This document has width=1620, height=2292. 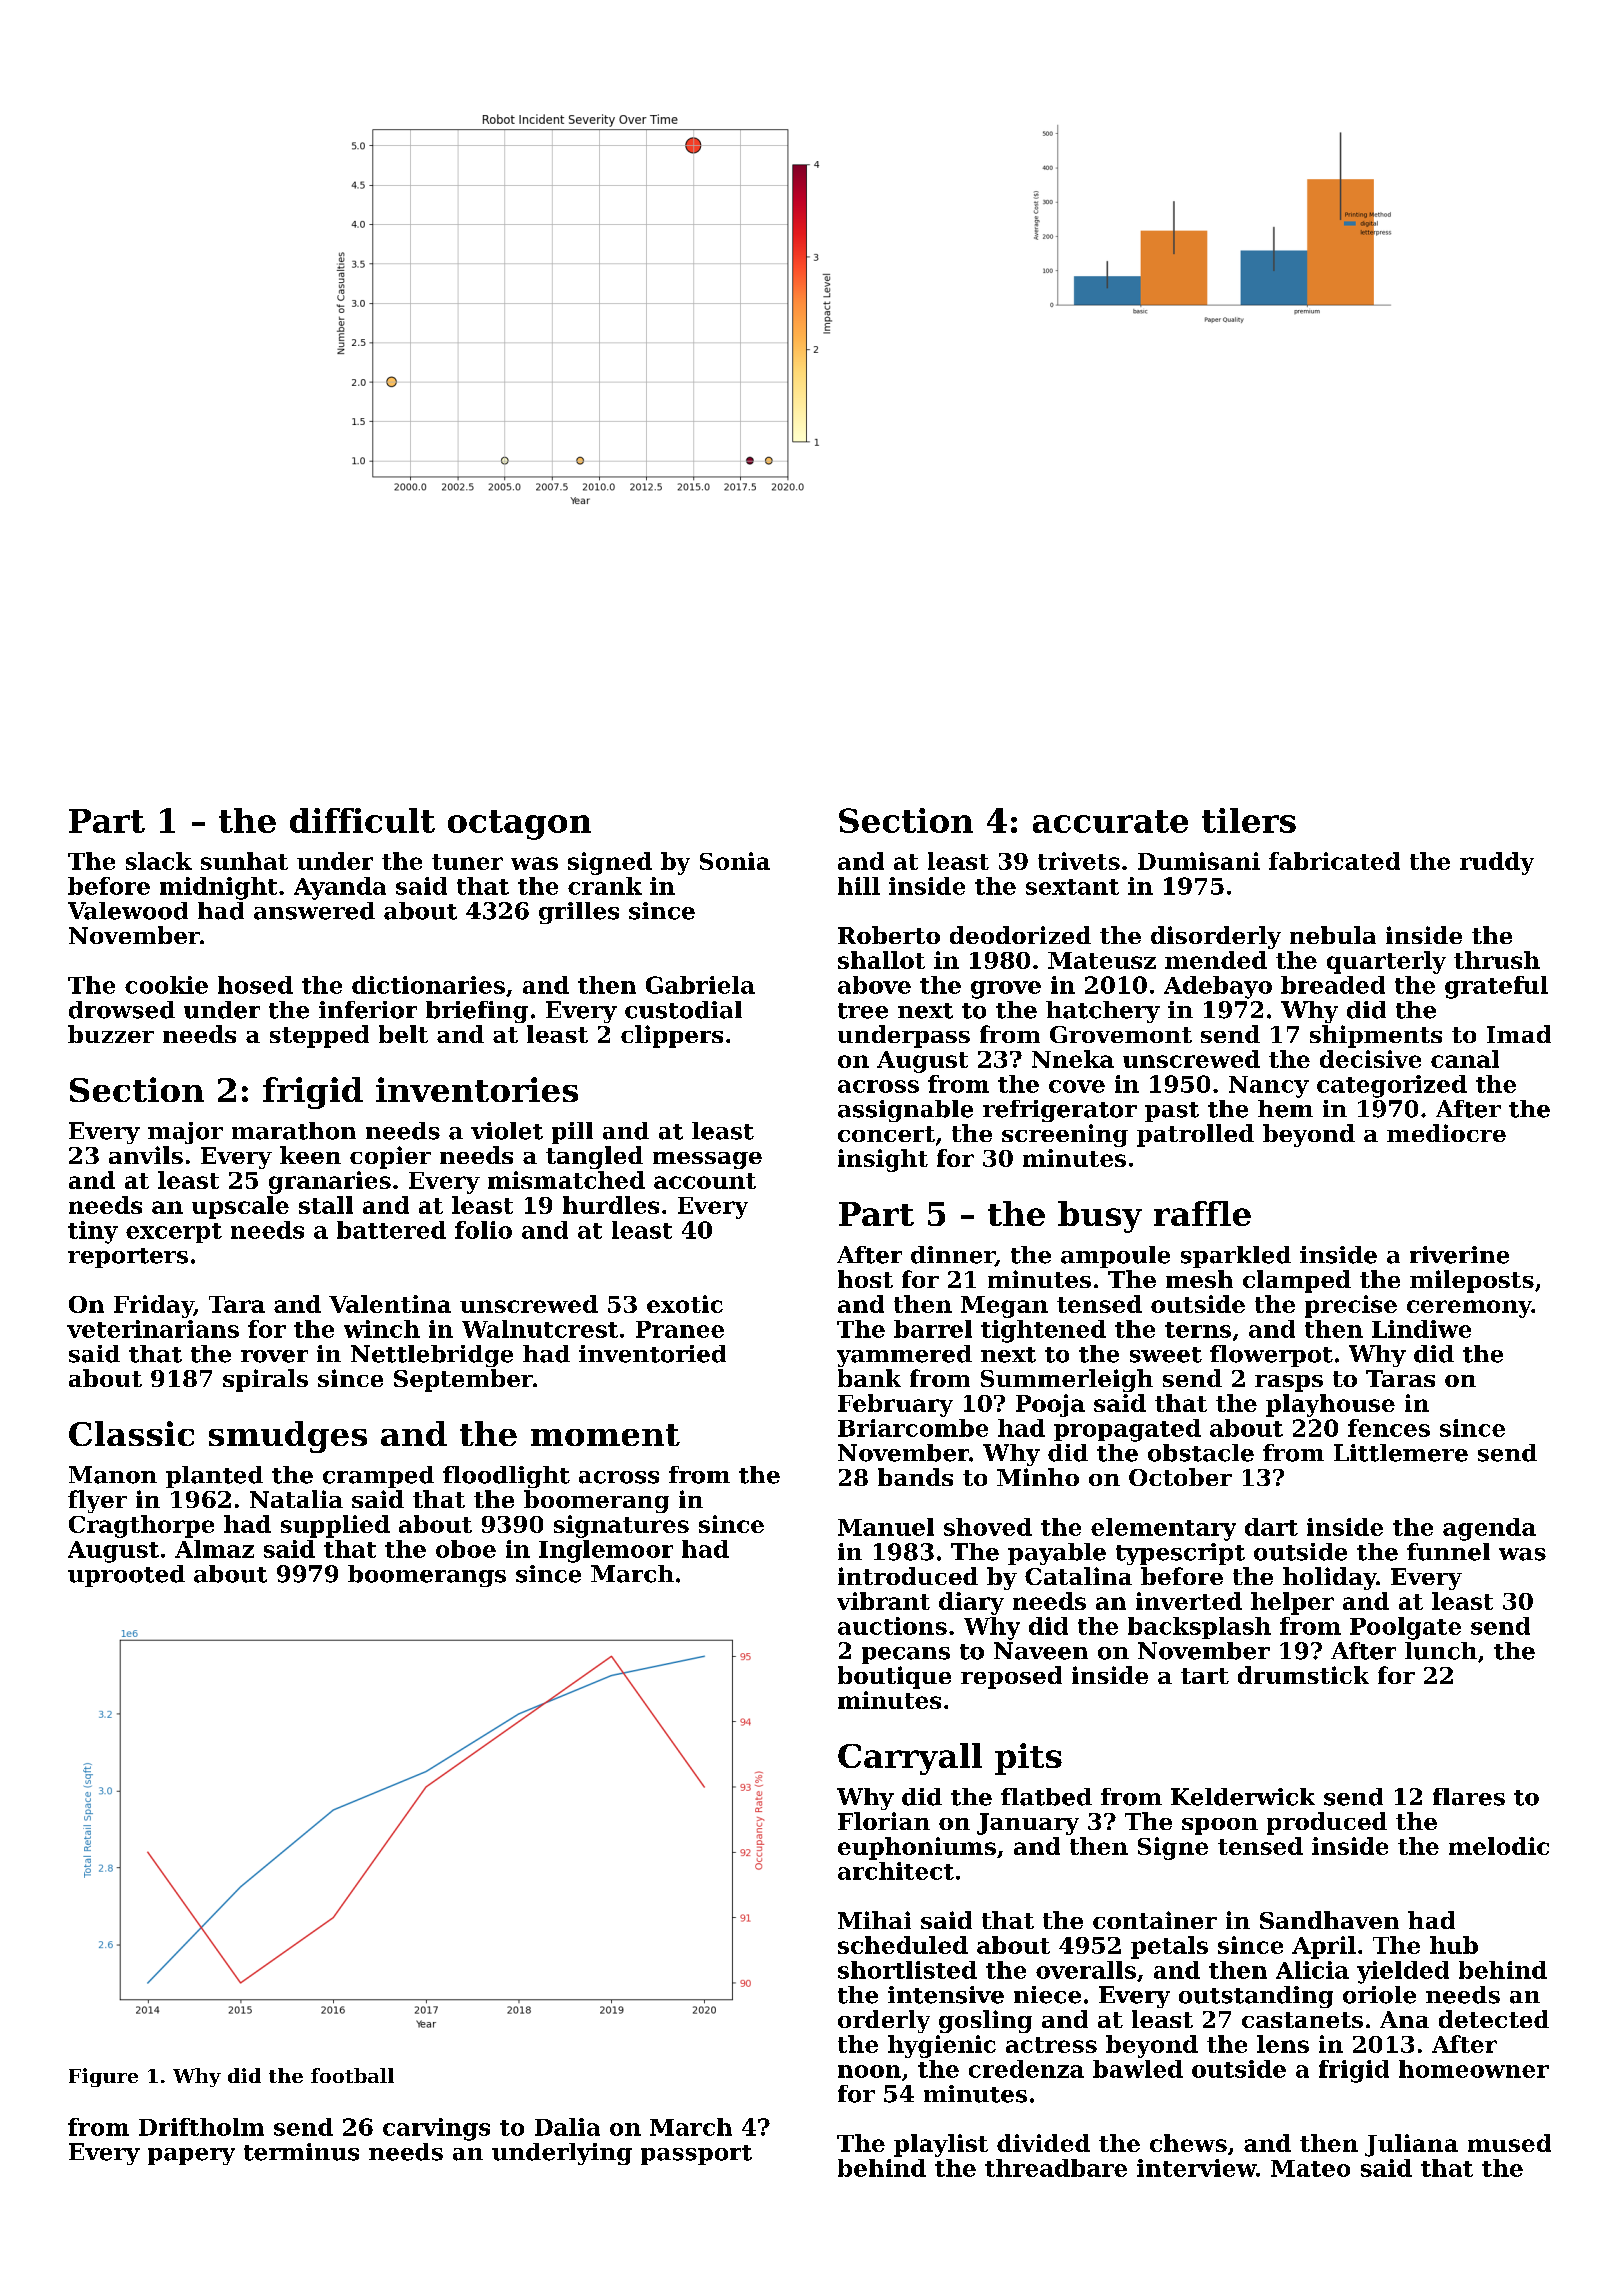 I want to click on thrush, so click(x=1497, y=960).
